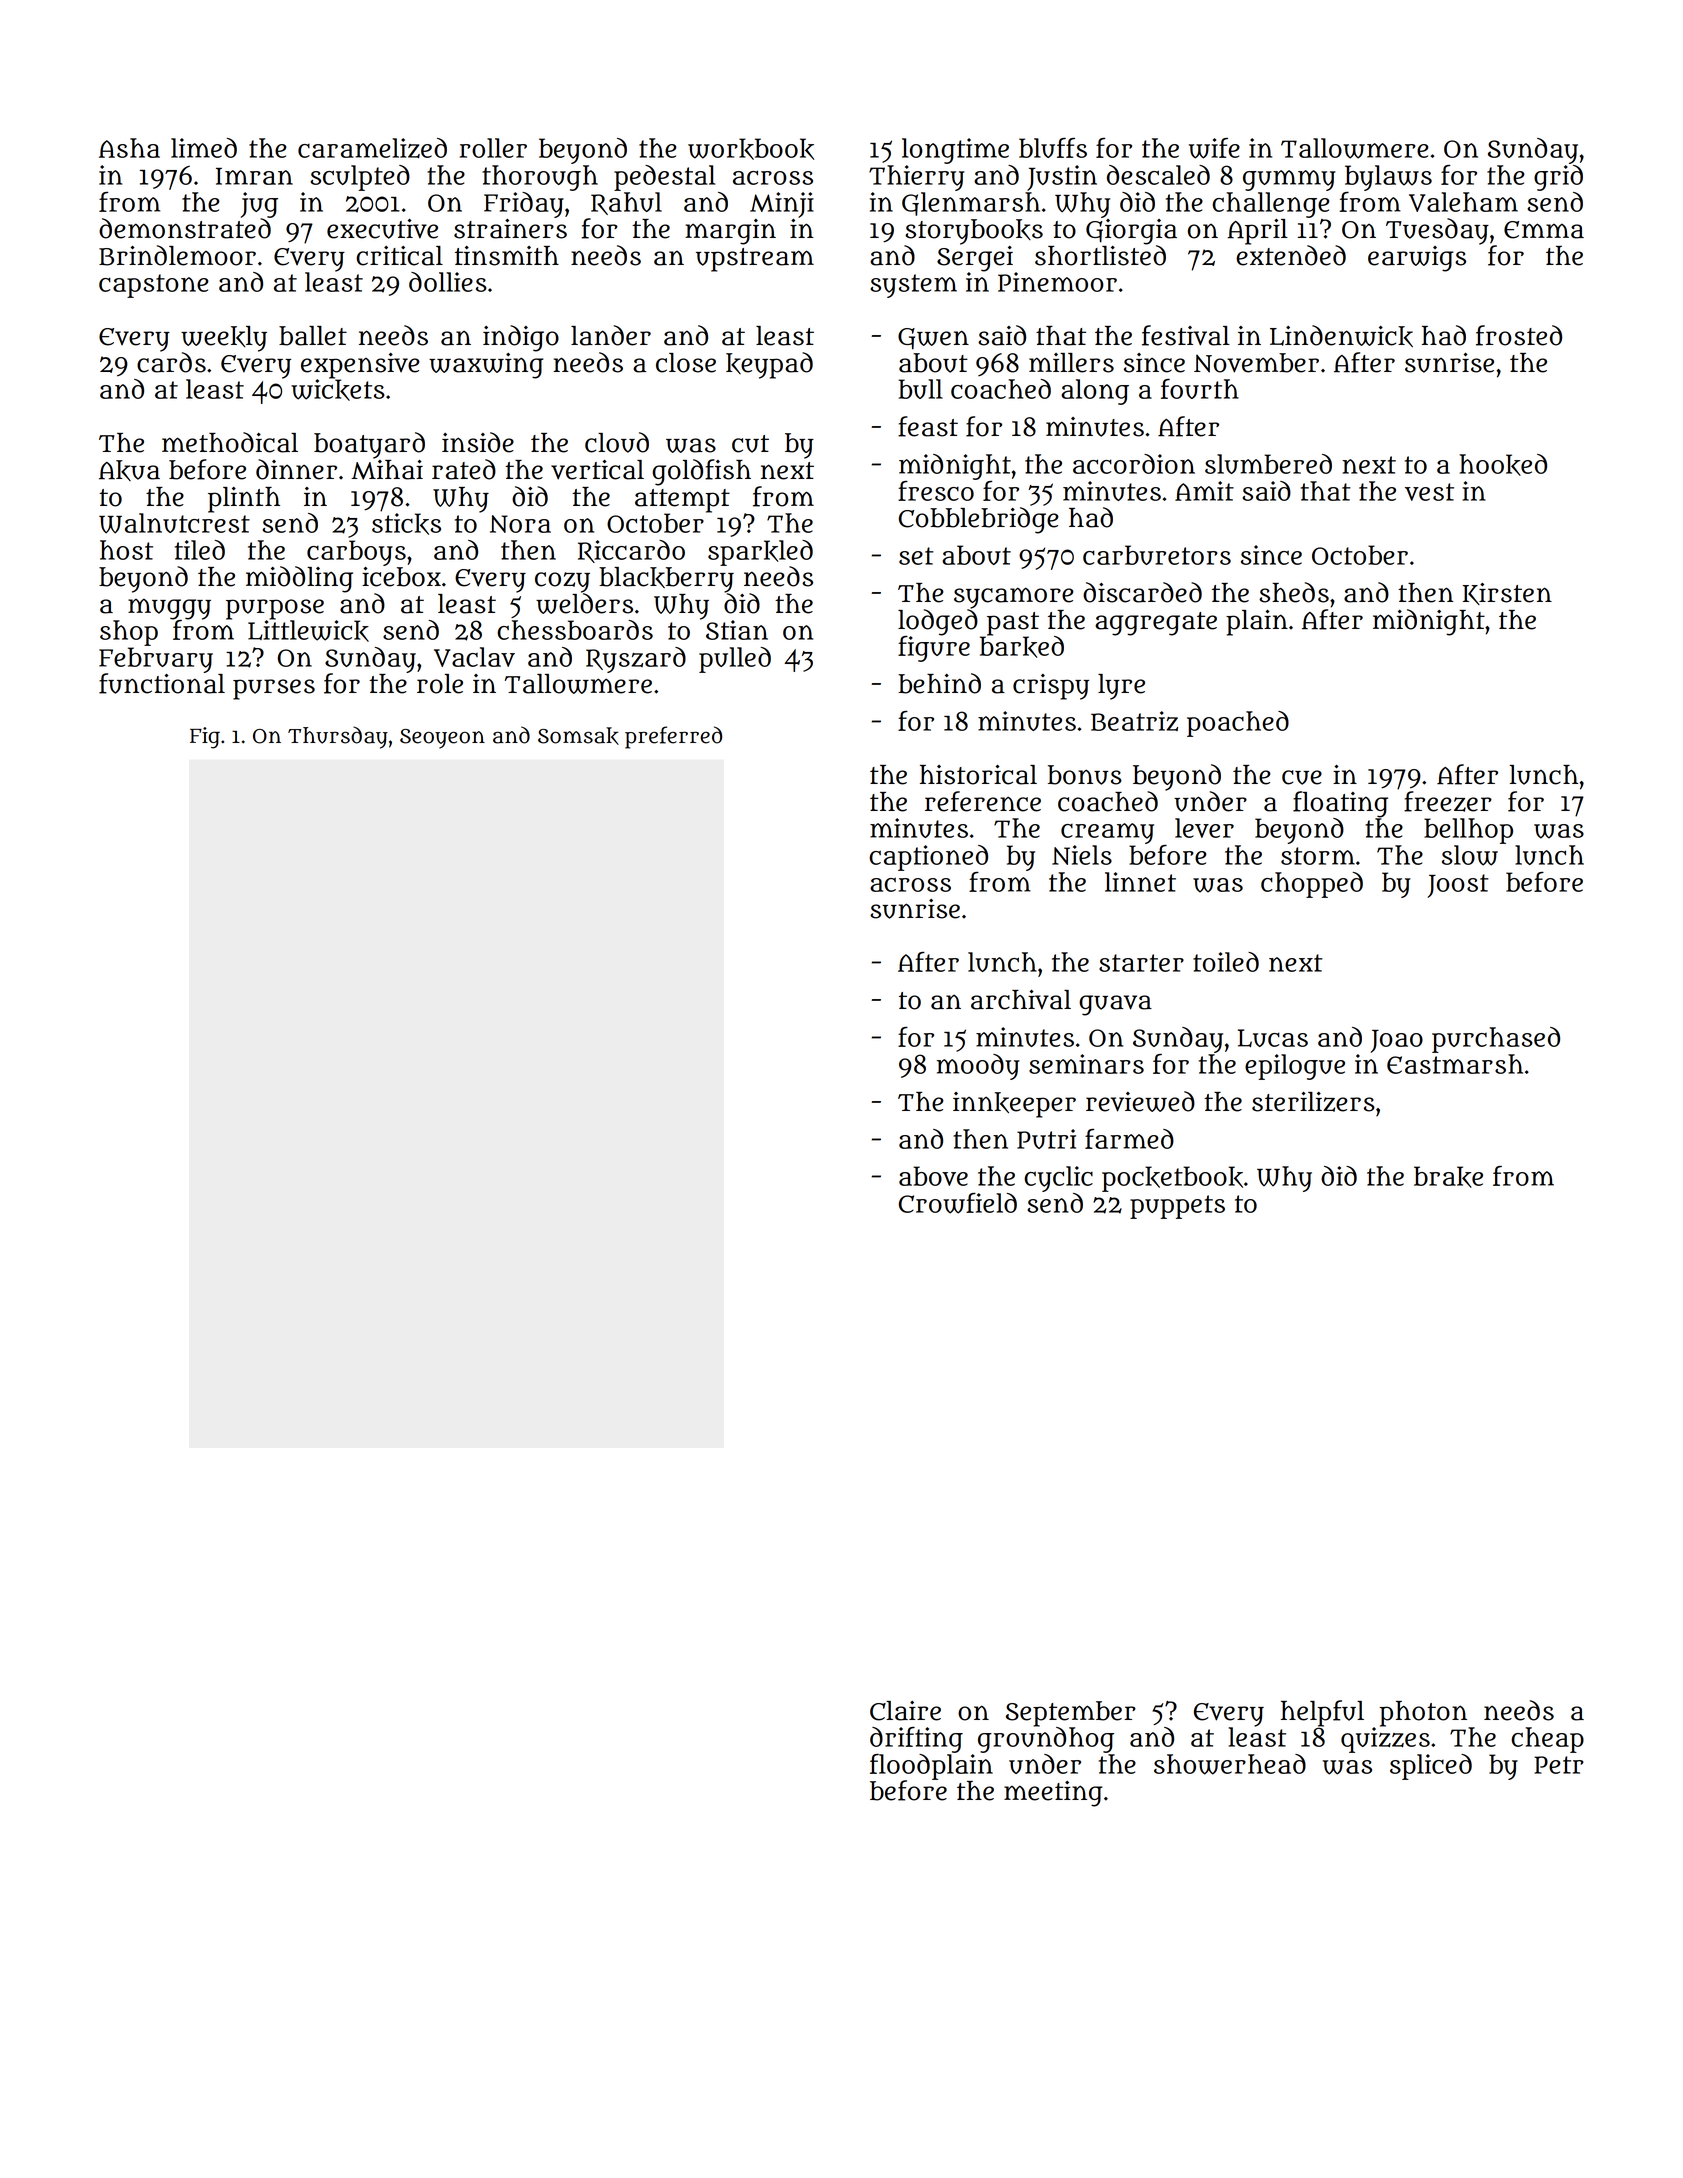 The image size is (1683, 2178). I want to click on Thursday, so click(338, 737).
